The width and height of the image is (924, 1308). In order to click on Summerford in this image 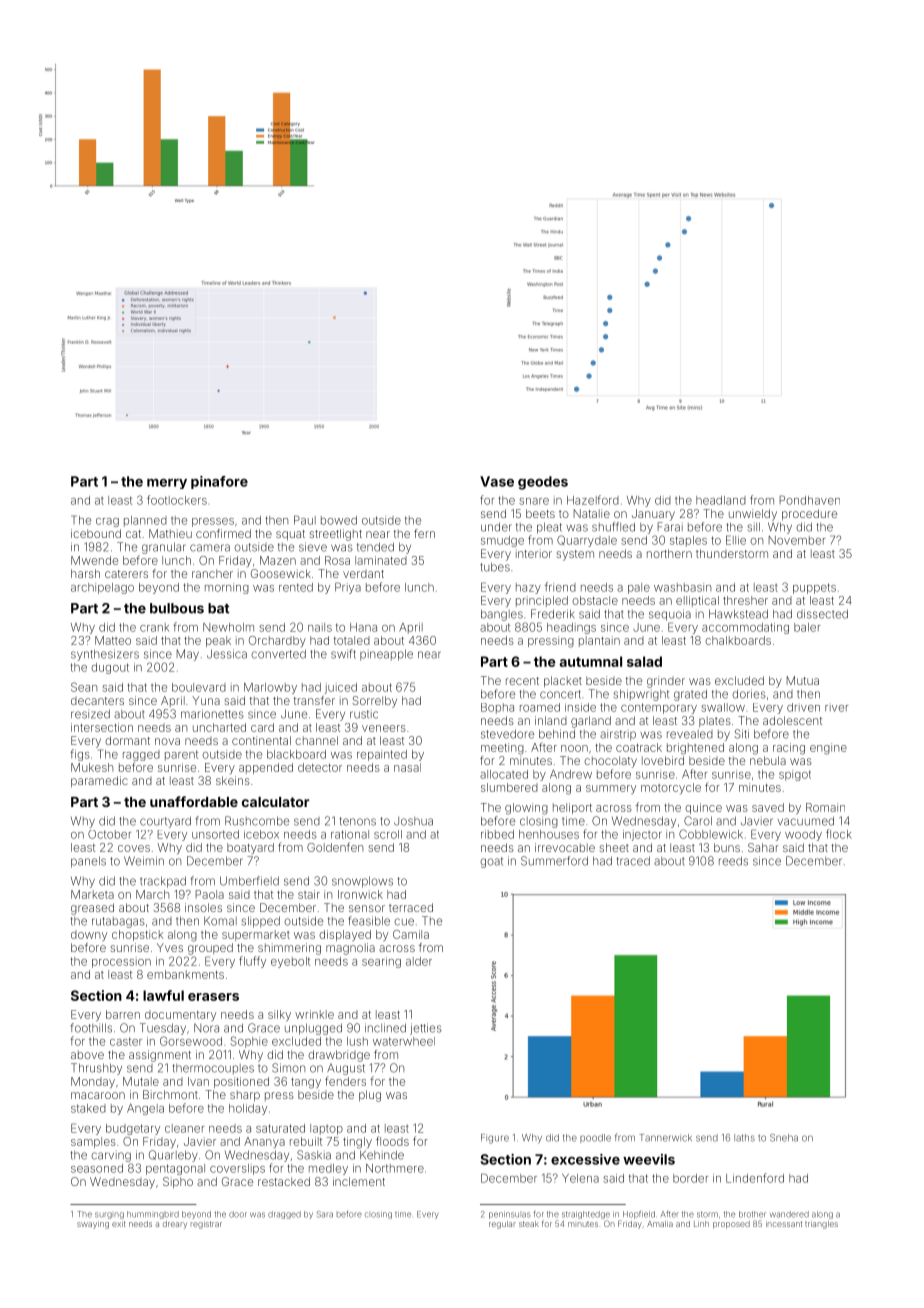, I will do `click(554, 861)`.
